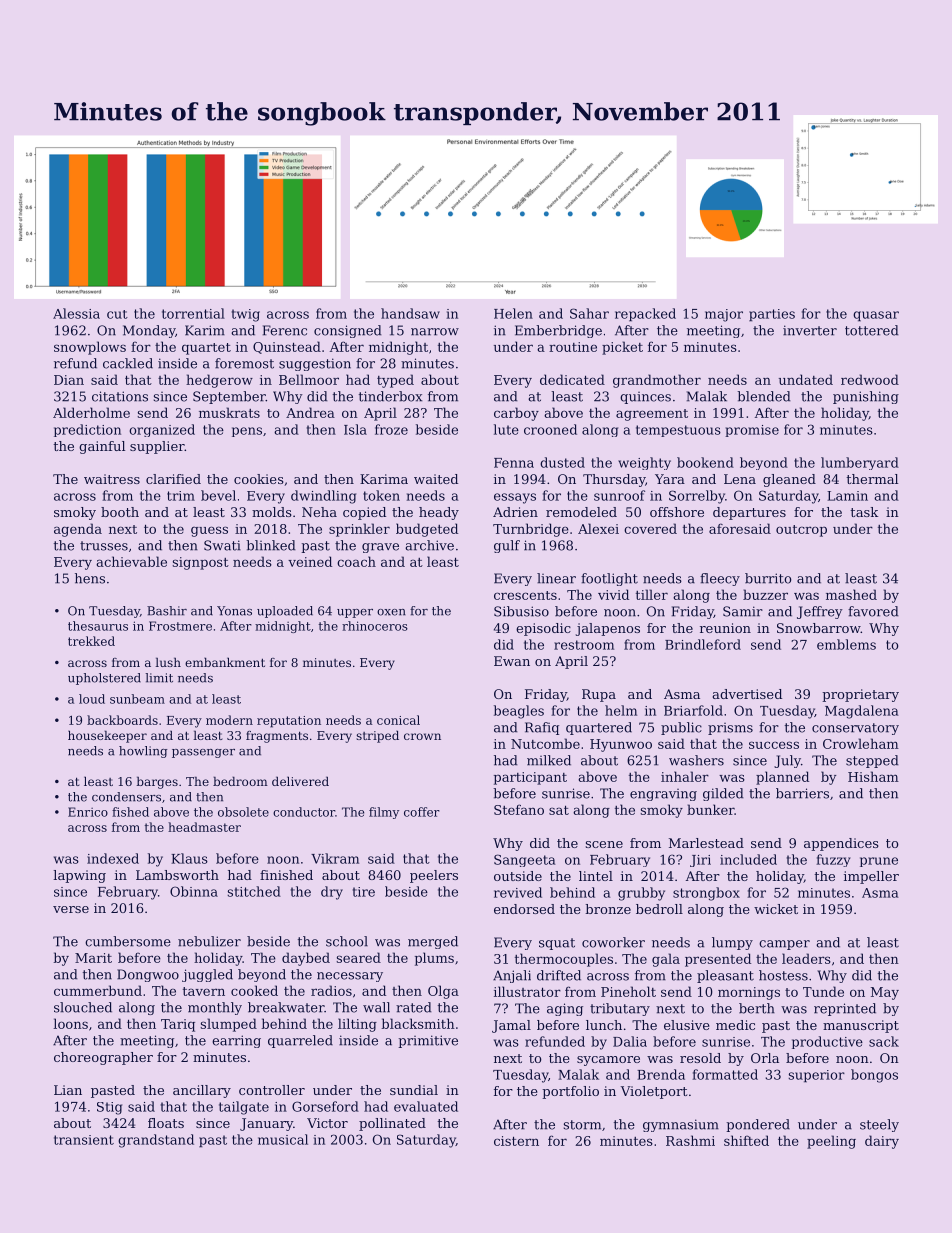 The width and height of the image is (952, 1233). I want to click on Jiri, so click(700, 861).
